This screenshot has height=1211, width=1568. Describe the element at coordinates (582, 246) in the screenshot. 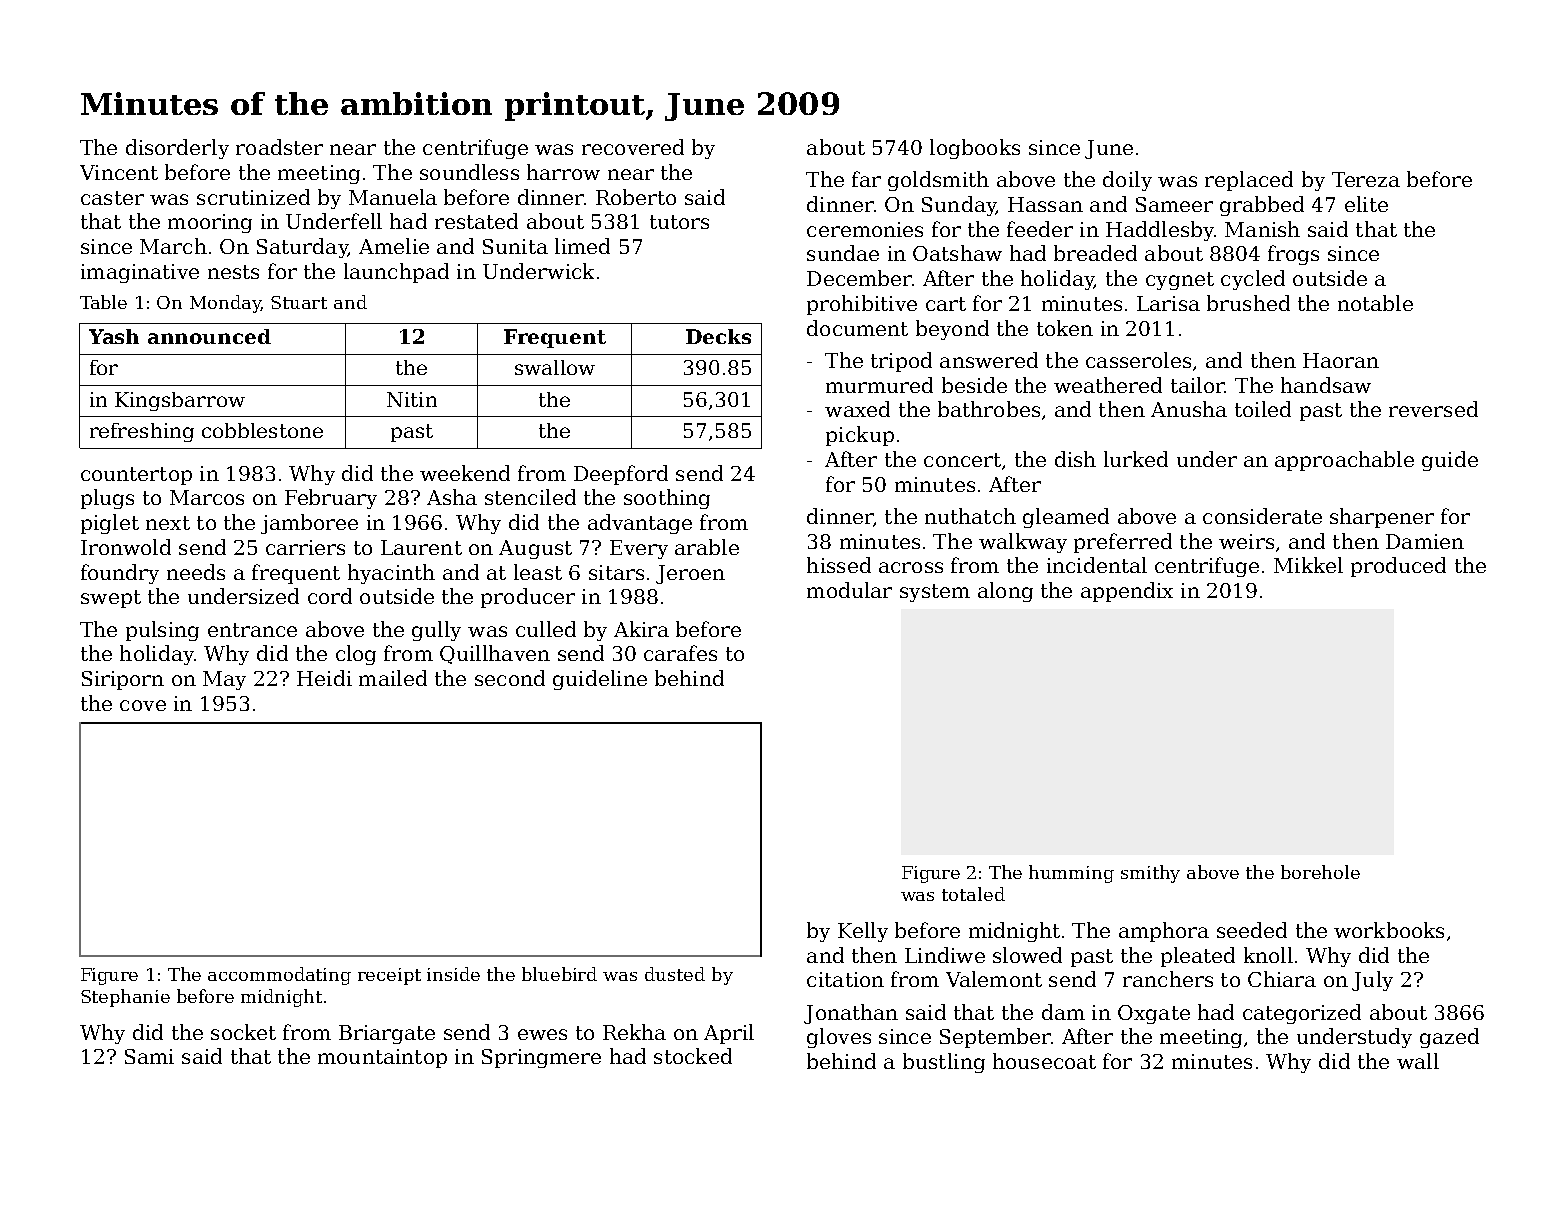

I see `limed` at that location.
